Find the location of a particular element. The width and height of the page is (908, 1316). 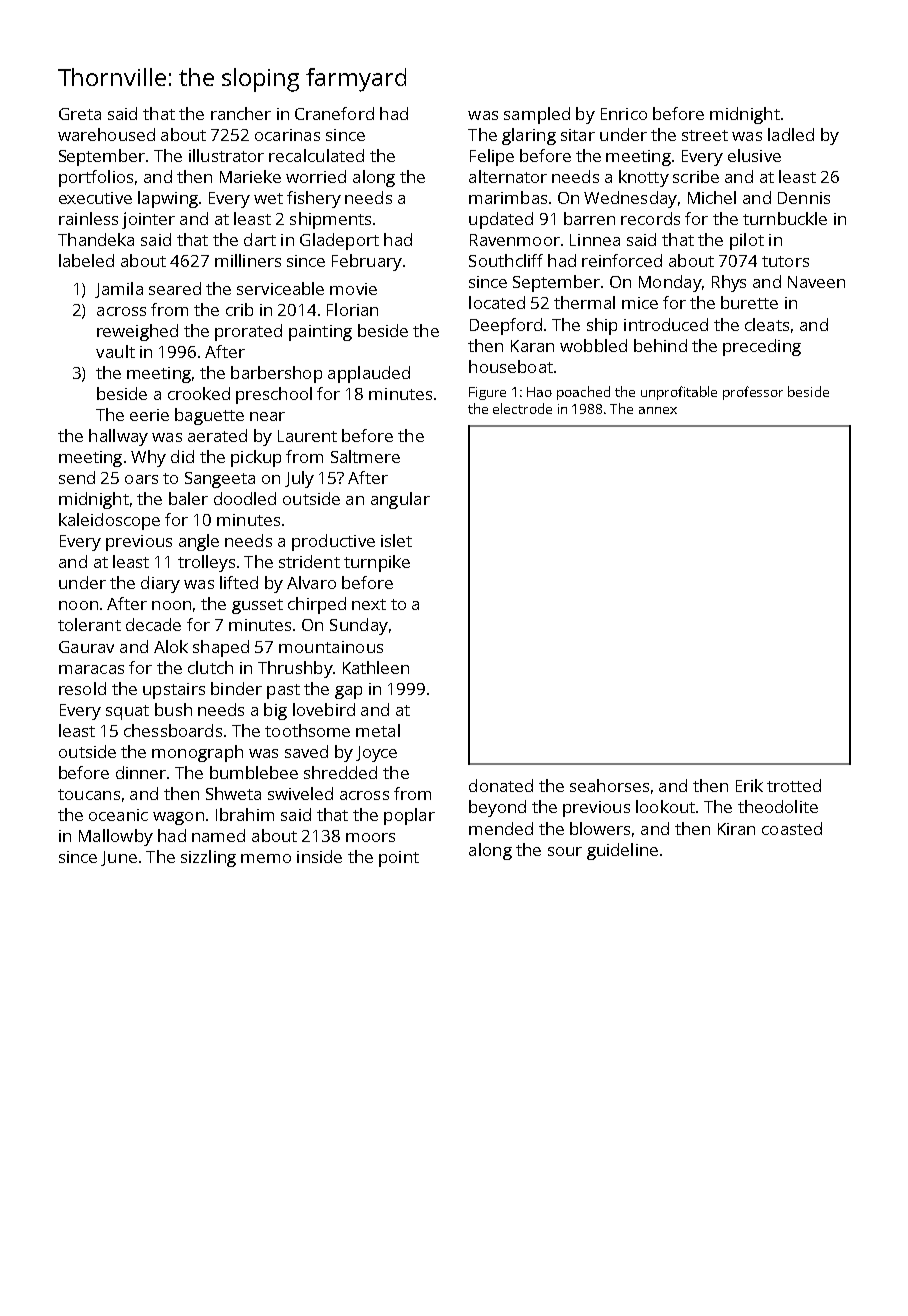

maracas is located at coordinates (91, 669).
